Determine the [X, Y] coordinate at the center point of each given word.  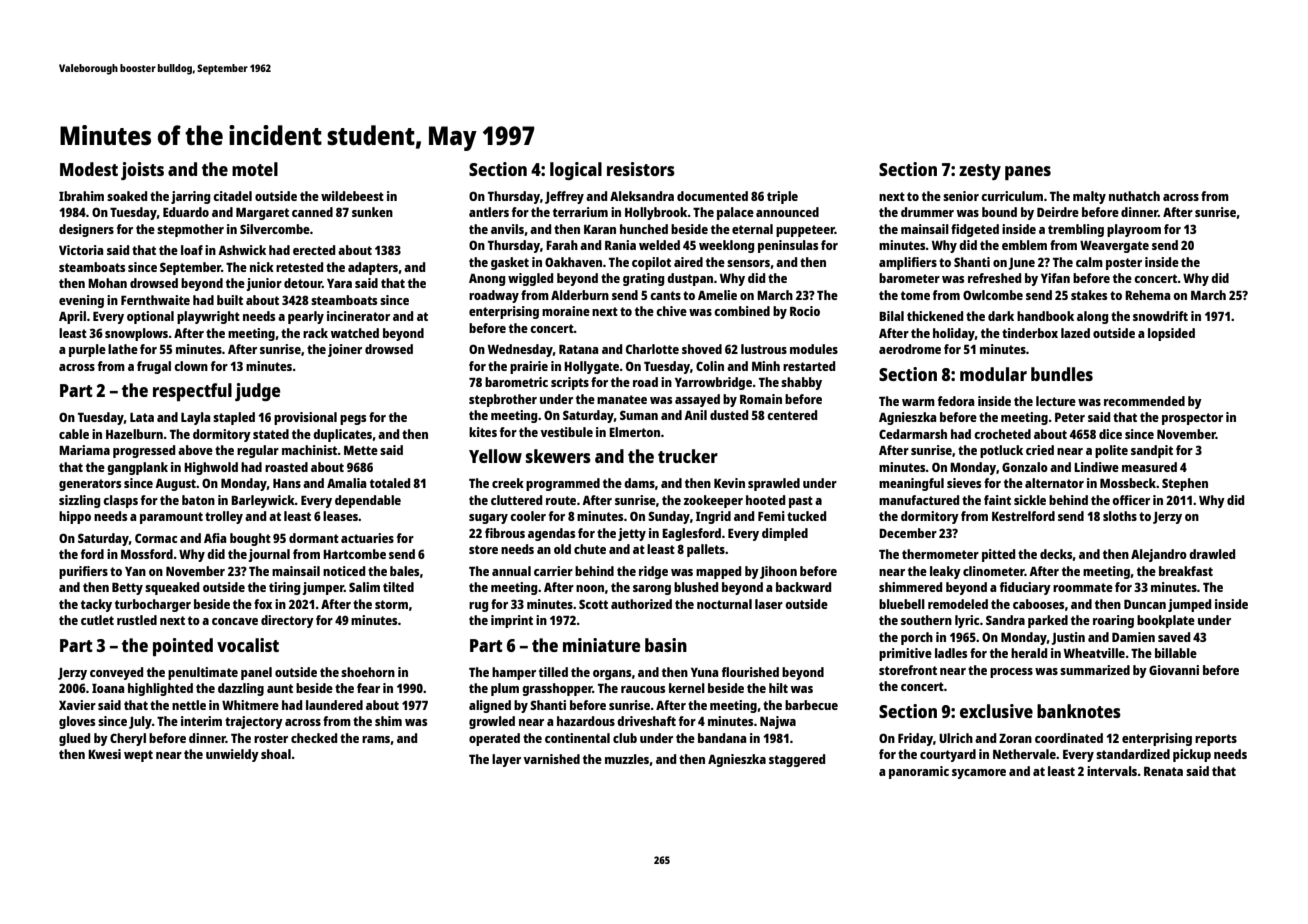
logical [576, 171]
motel [255, 169]
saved [1174, 637]
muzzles [627, 759]
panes [1028, 173]
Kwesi [104, 754]
